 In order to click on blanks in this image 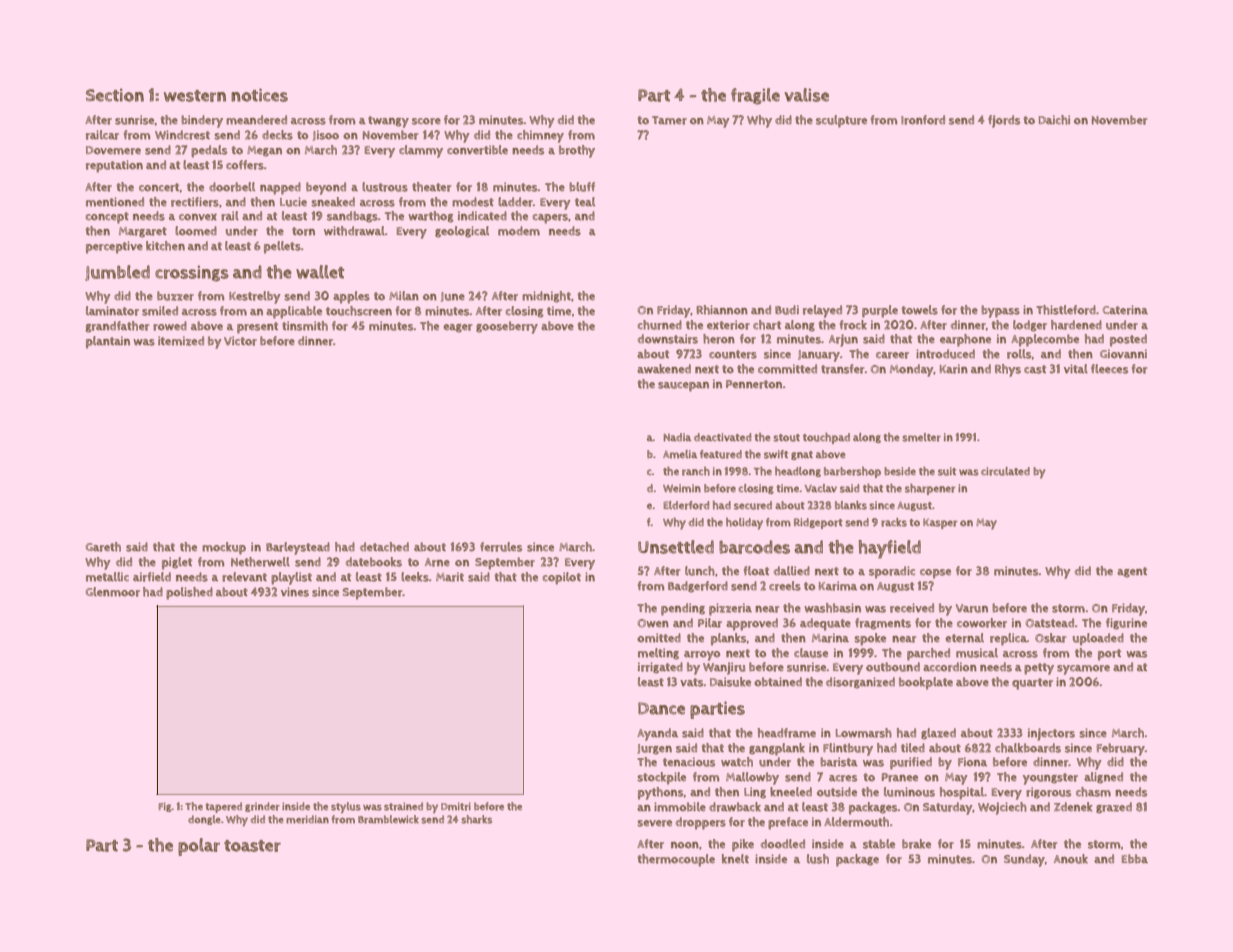, I will do `click(851, 505)`.
